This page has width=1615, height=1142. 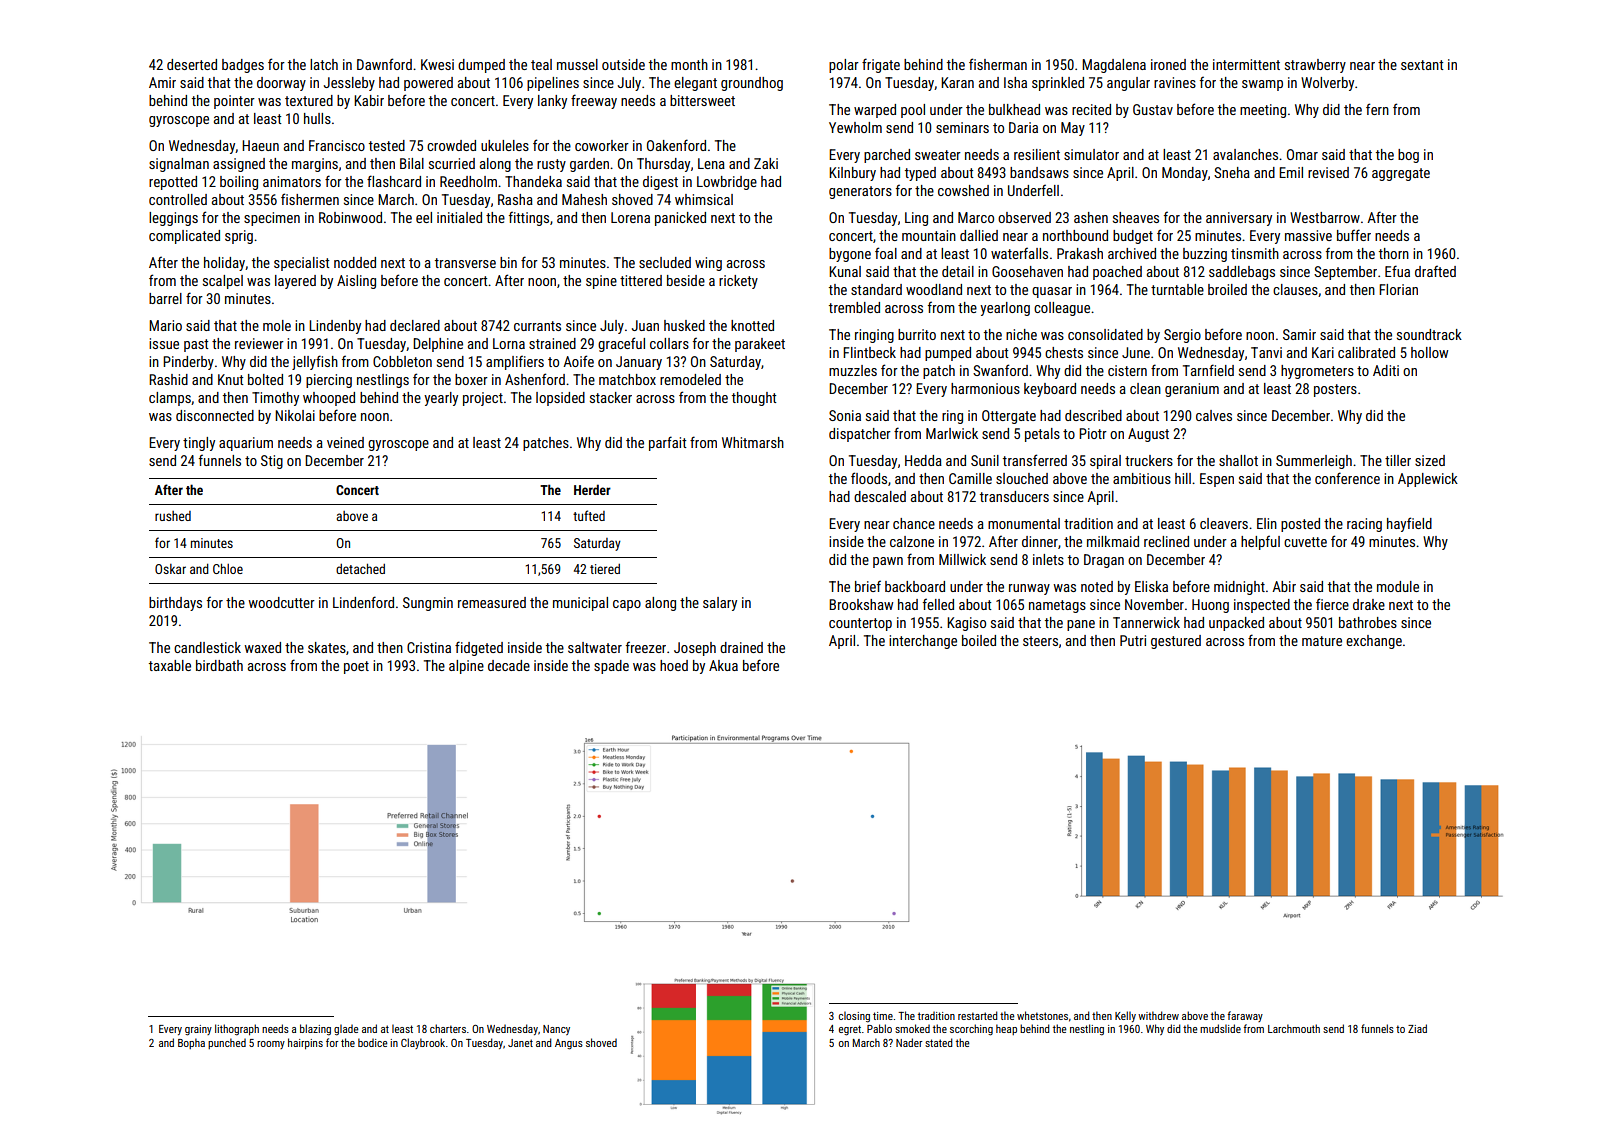 I want to click on Dawnford, so click(x=384, y=64).
